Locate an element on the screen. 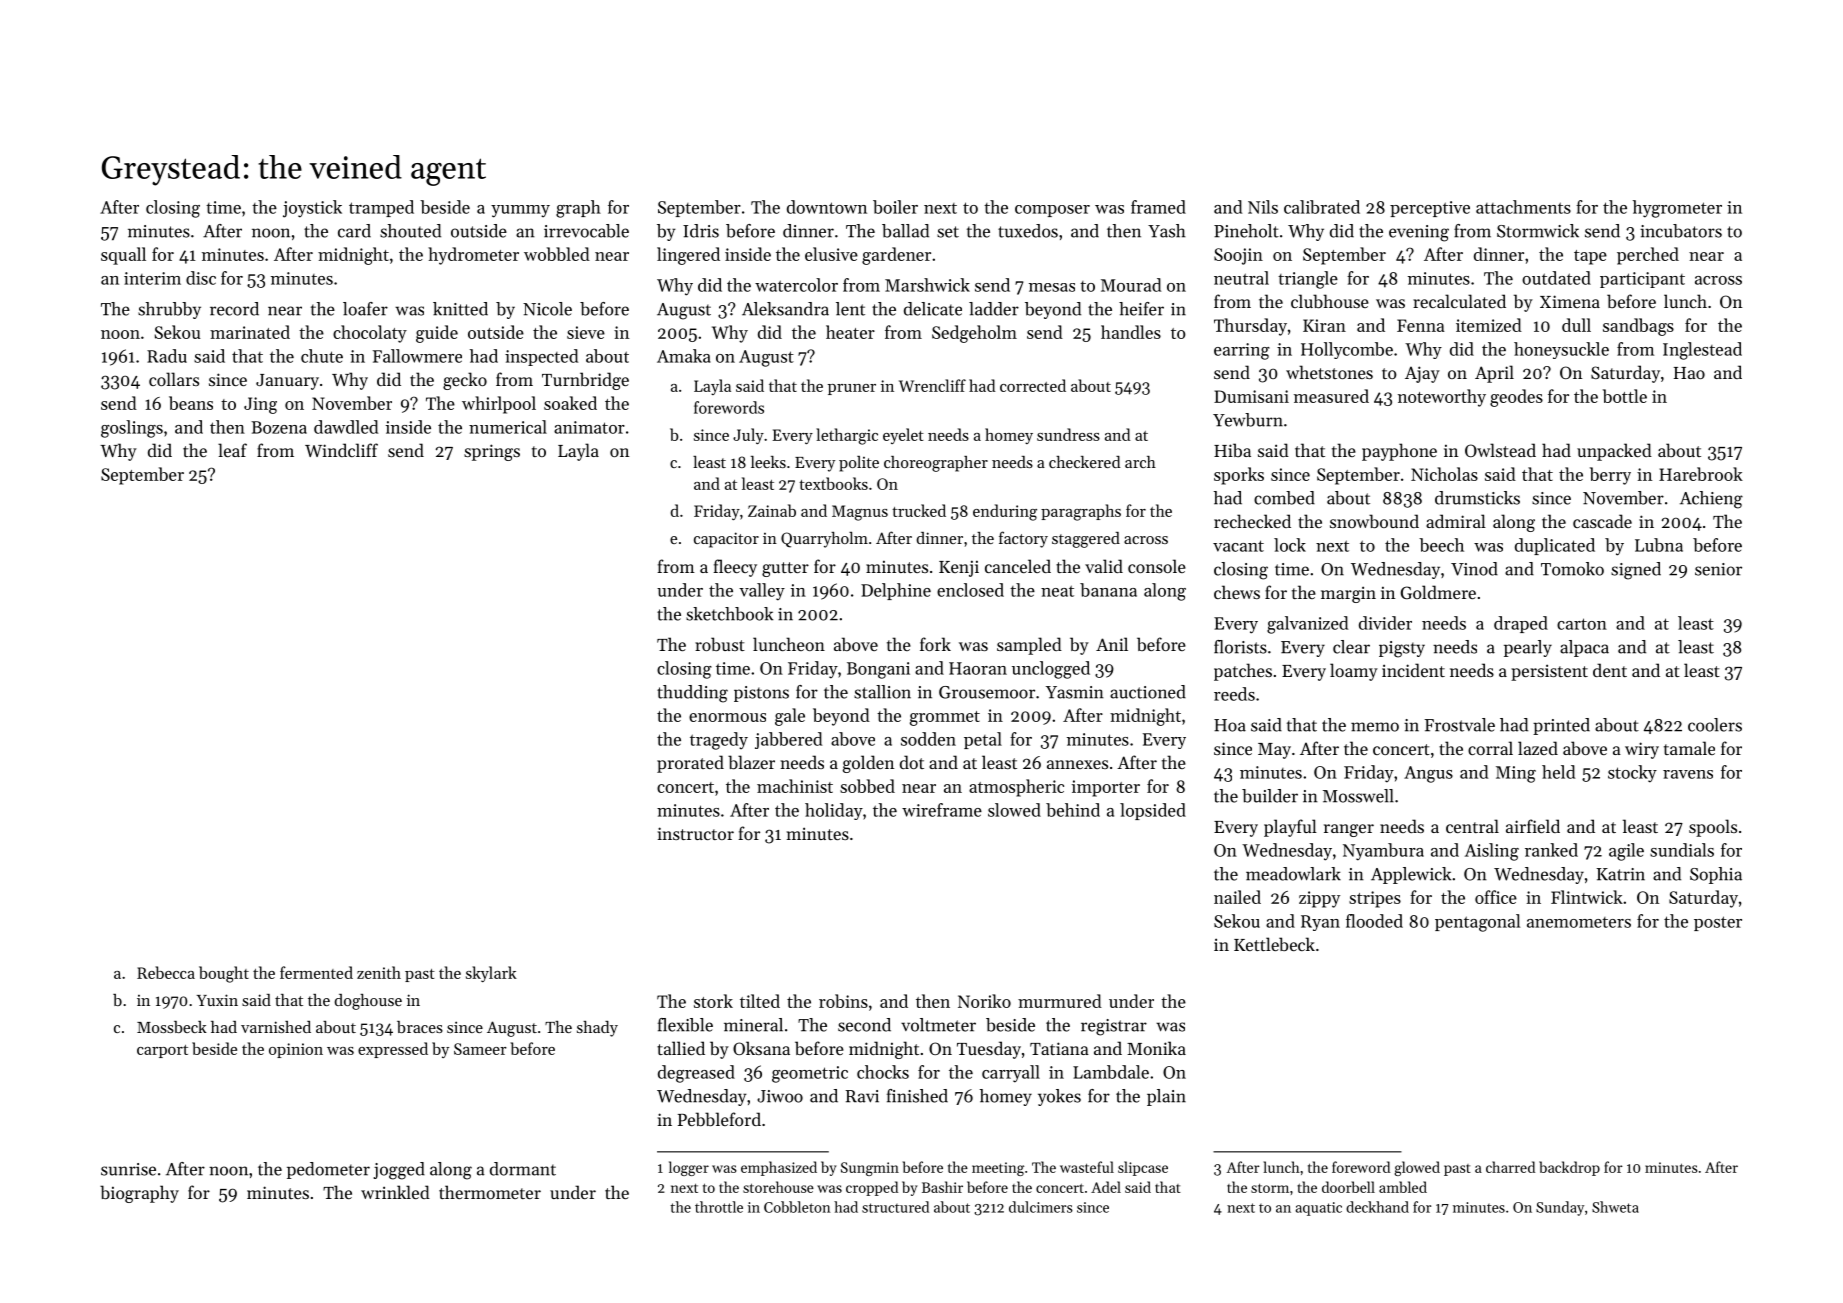 This screenshot has width=1843, height=1303. wrinkled is located at coordinates (395, 1192).
